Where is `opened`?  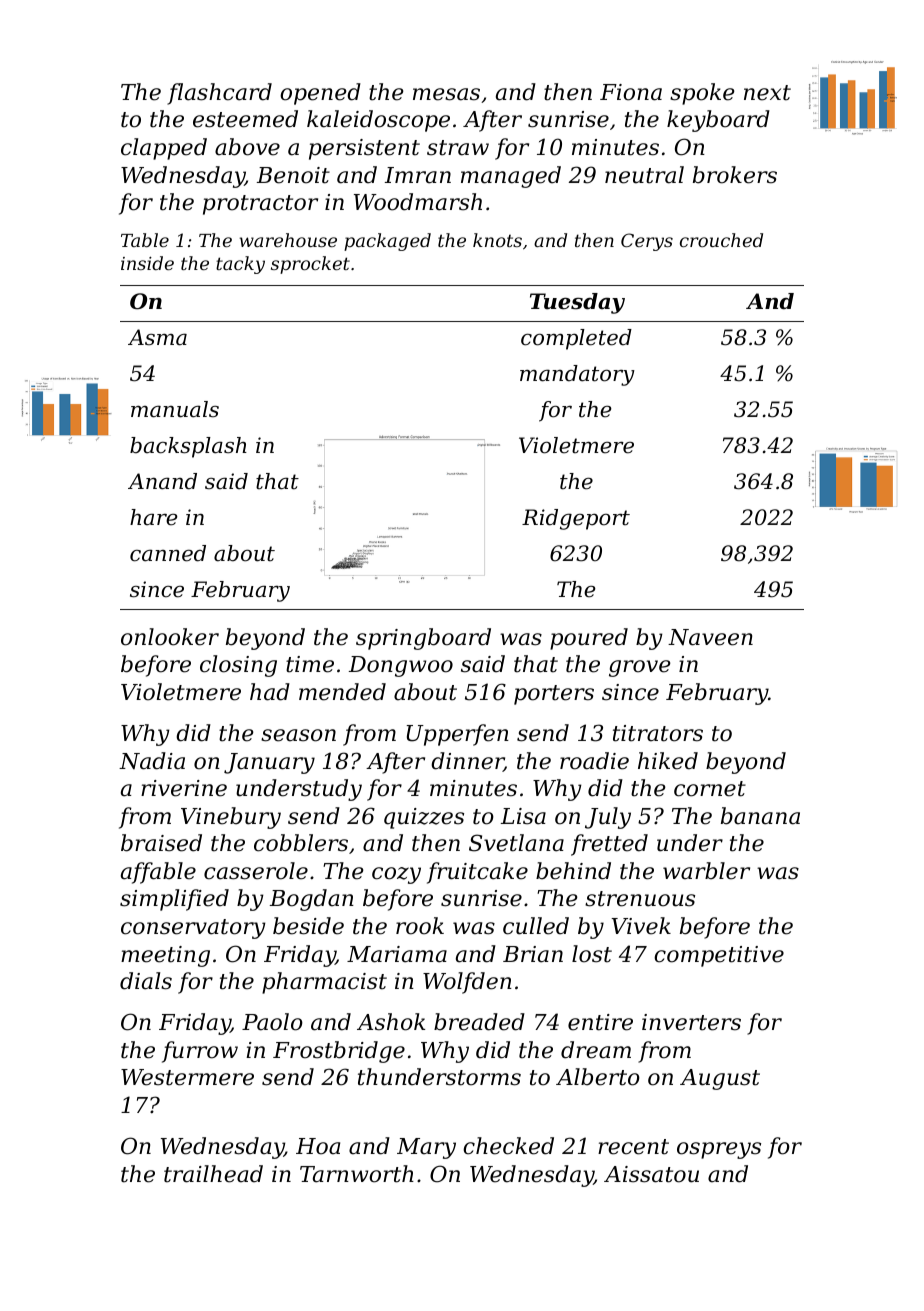
opened is located at coordinates (320, 94).
